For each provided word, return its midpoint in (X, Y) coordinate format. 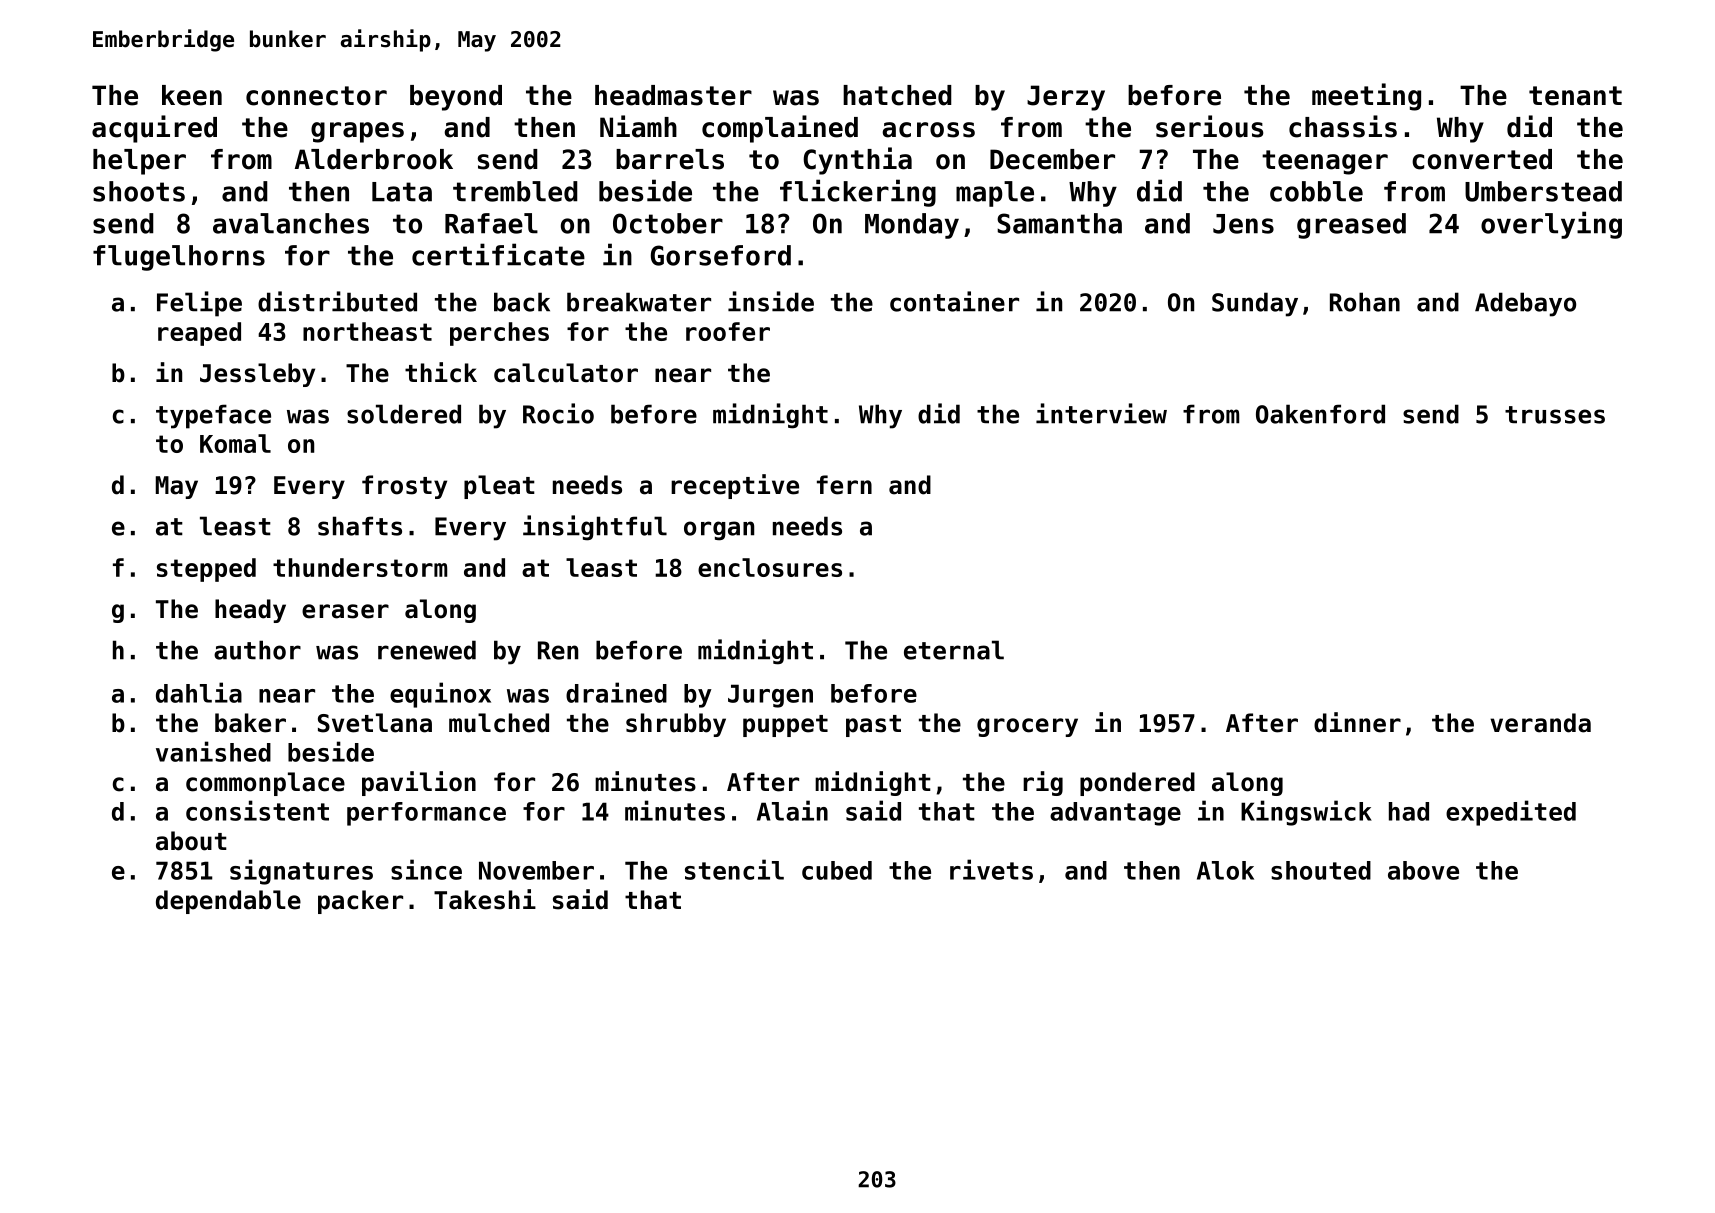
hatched (897, 95)
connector (316, 96)
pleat (499, 487)
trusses (1555, 415)
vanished (213, 751)
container (954, 301)
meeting (1366, 97)
